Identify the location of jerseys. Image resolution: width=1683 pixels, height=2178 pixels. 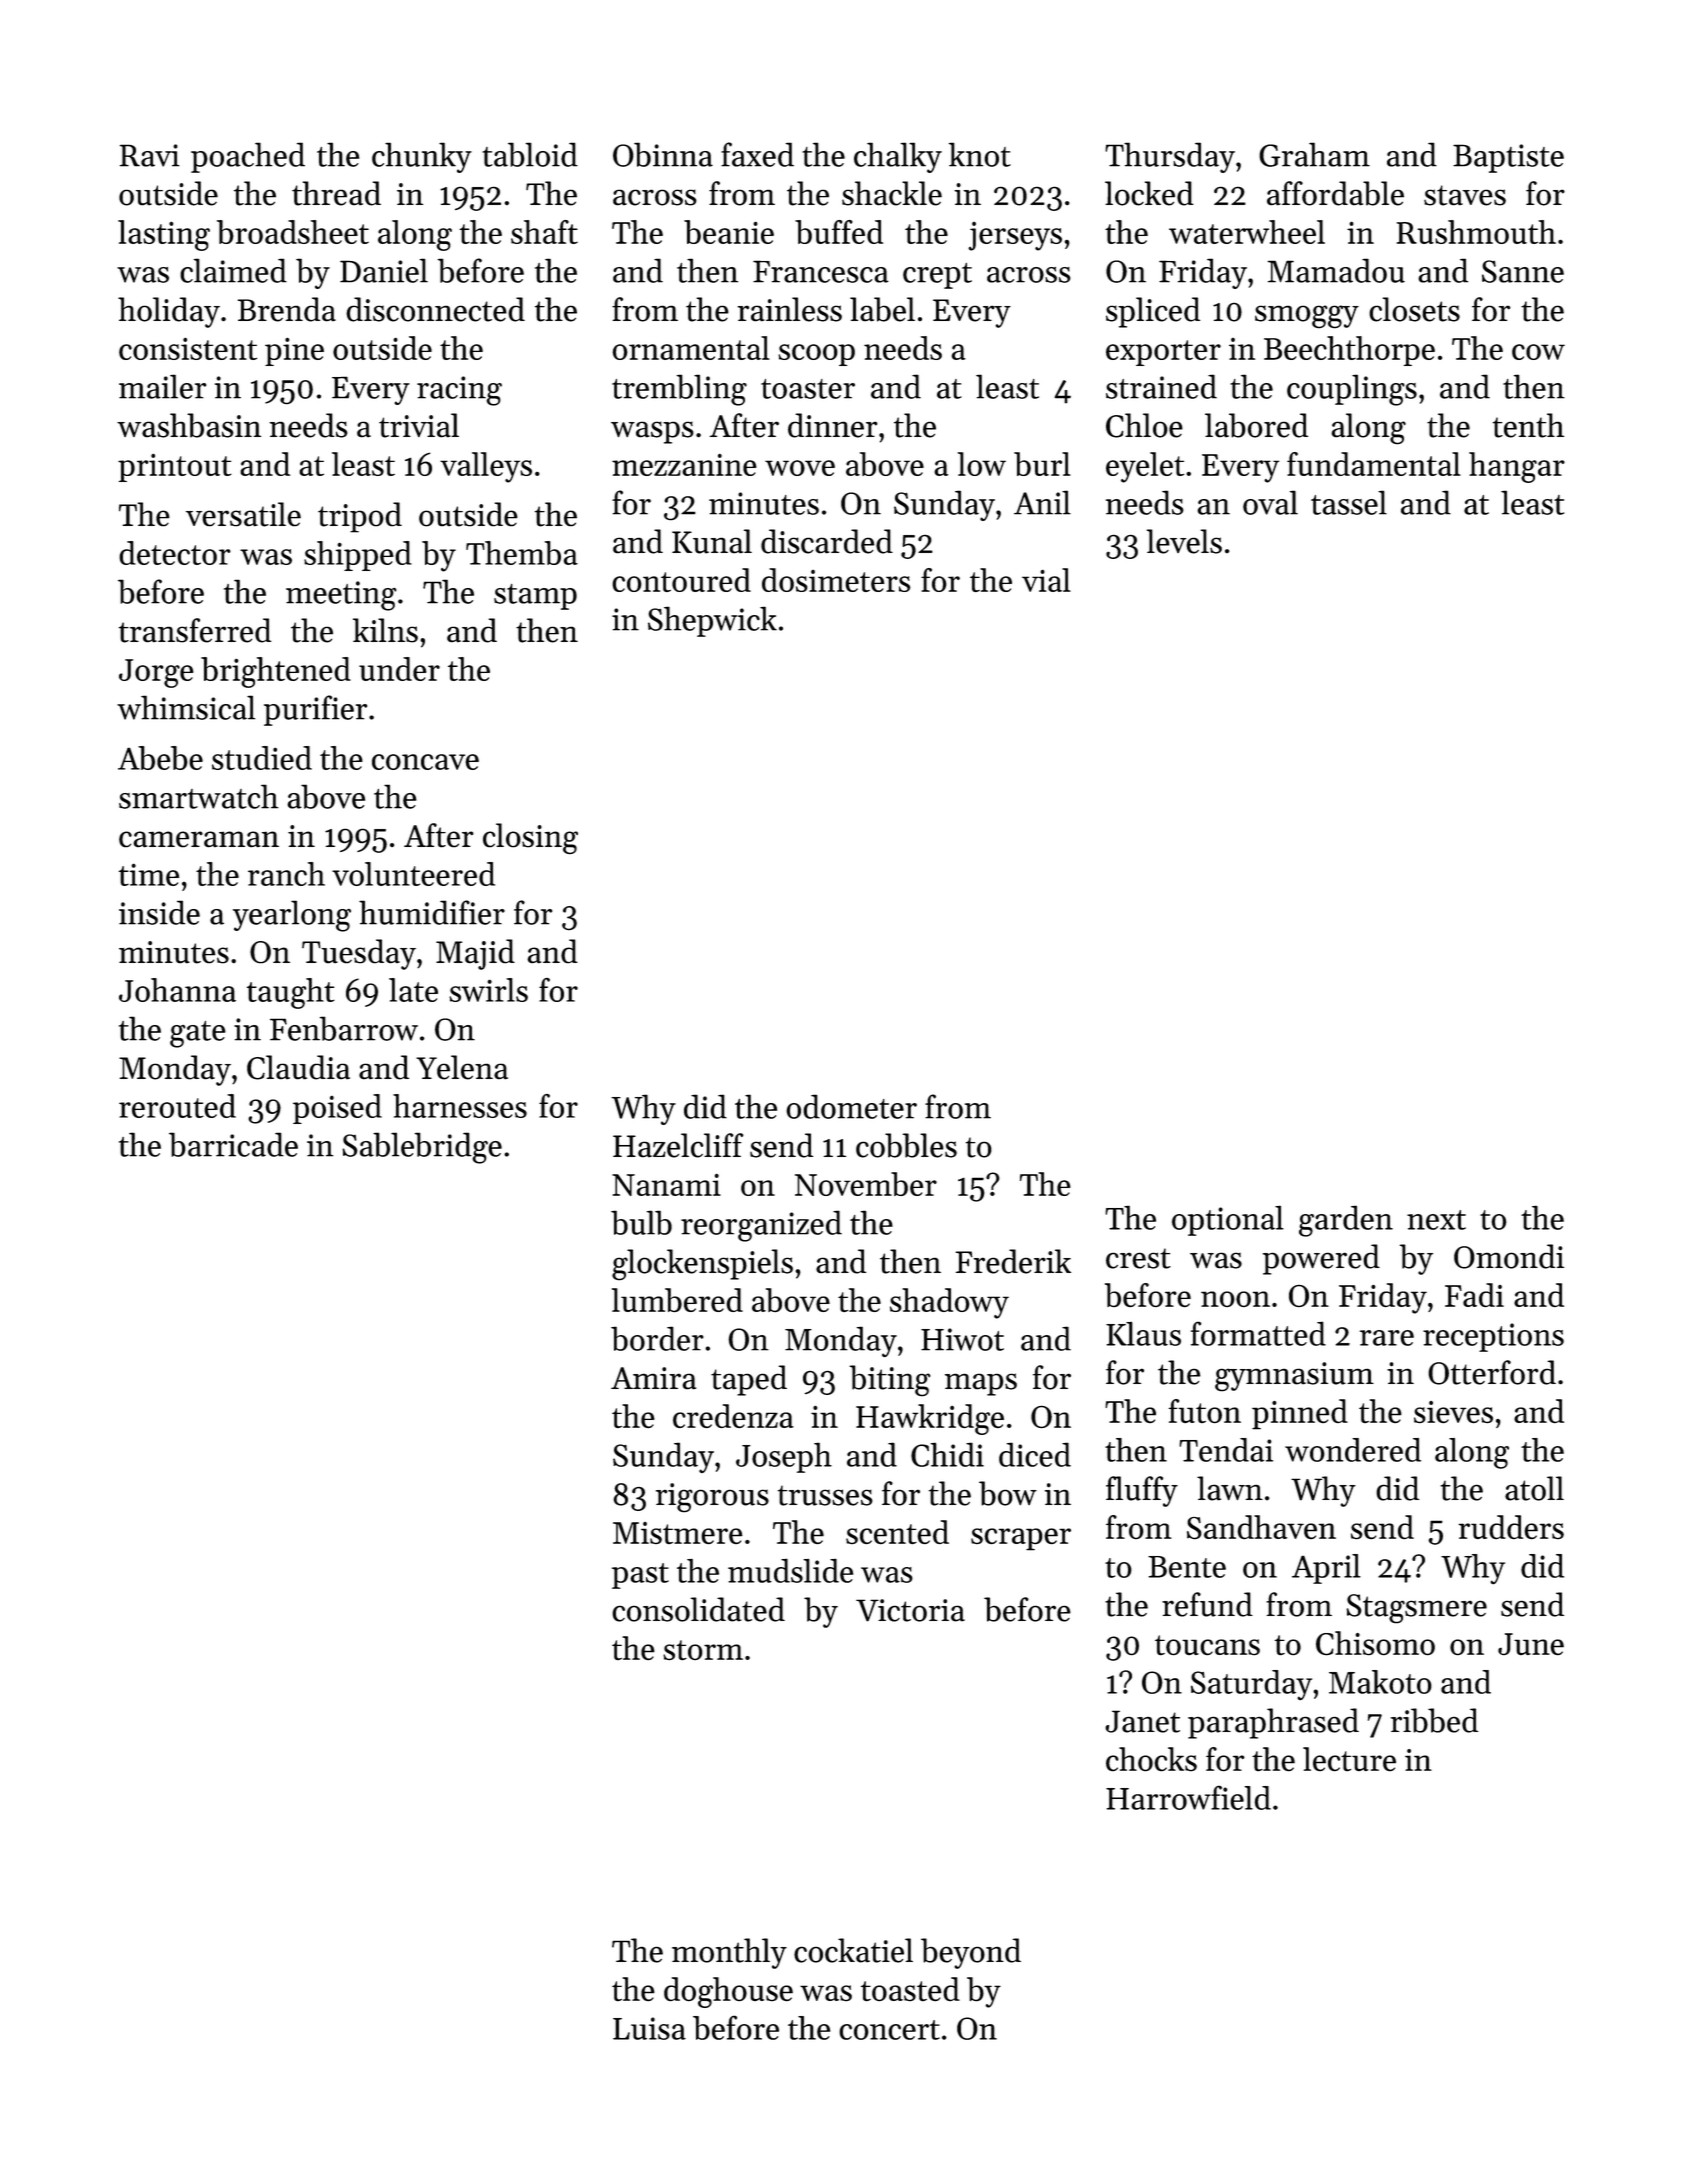
(1015, 236).
